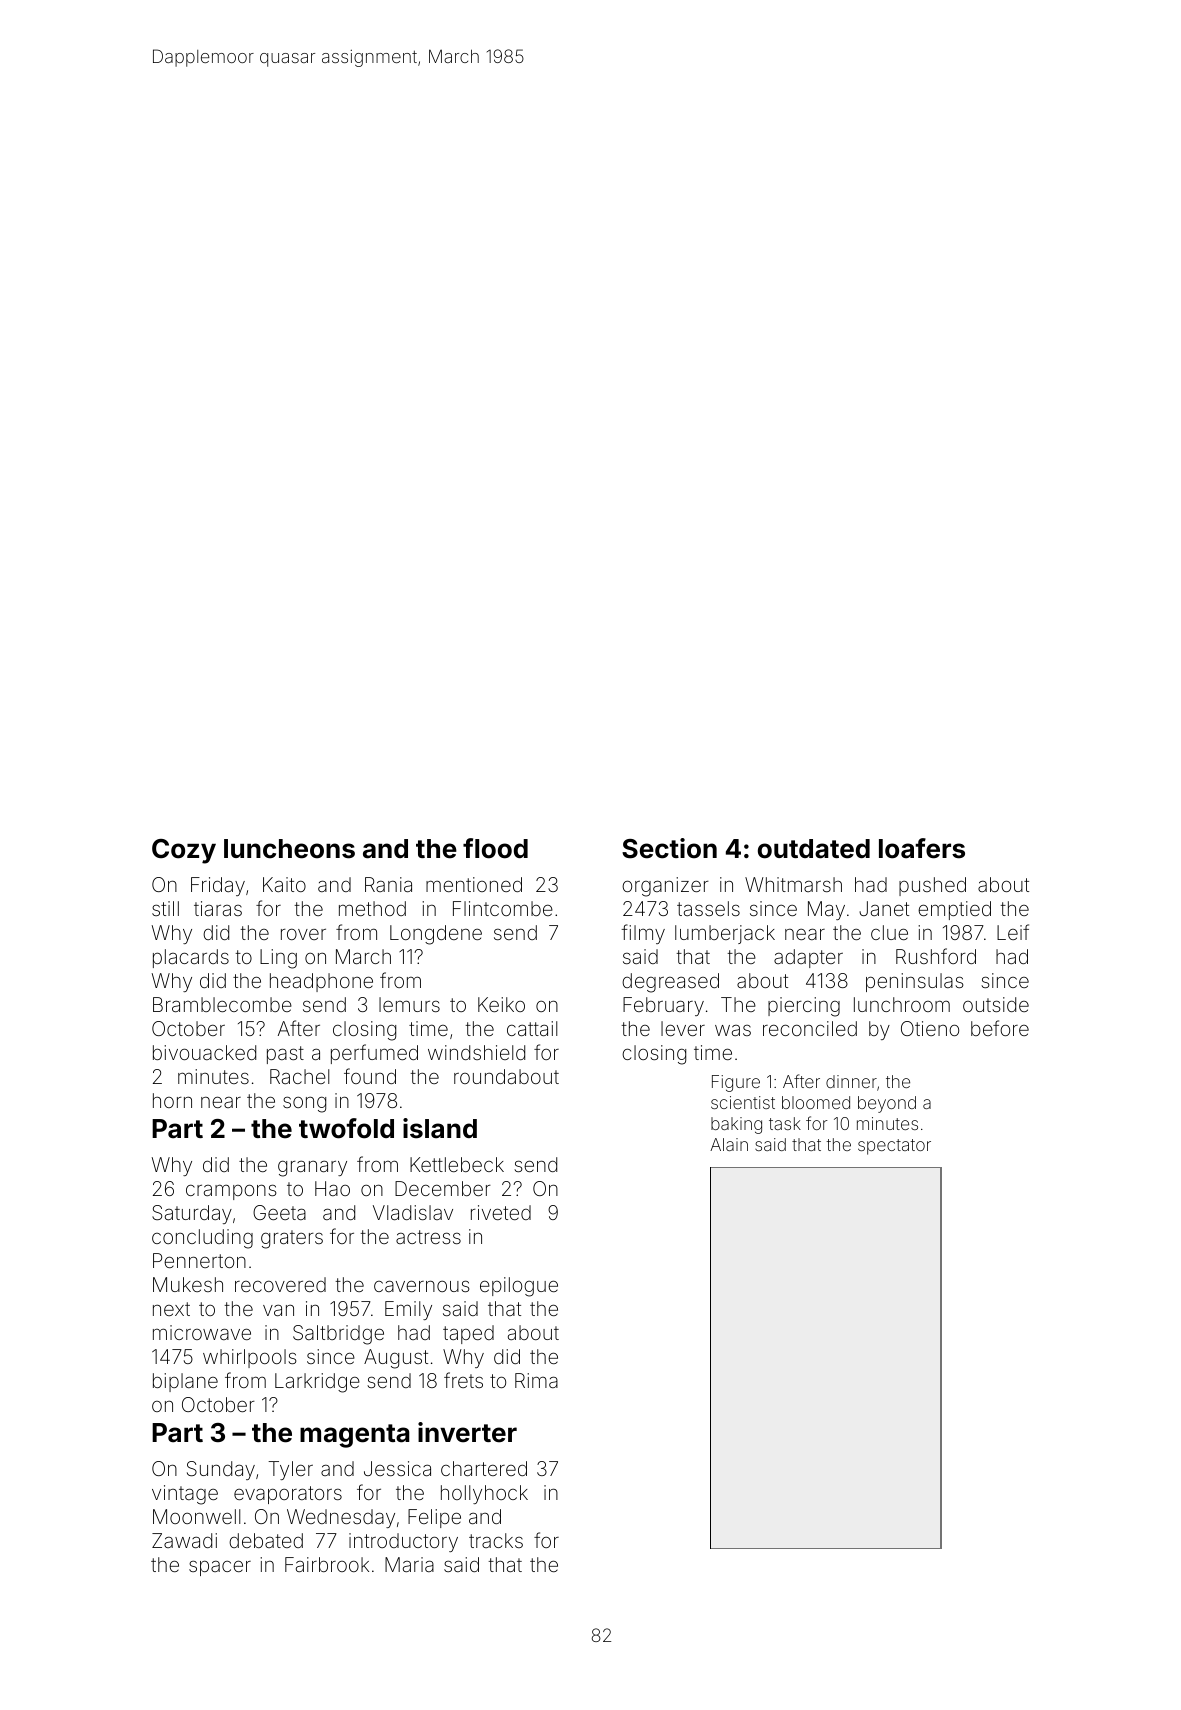  Describe the element at coordinates (894, 1147) in the screenshot. I see `spectator` at that location.
